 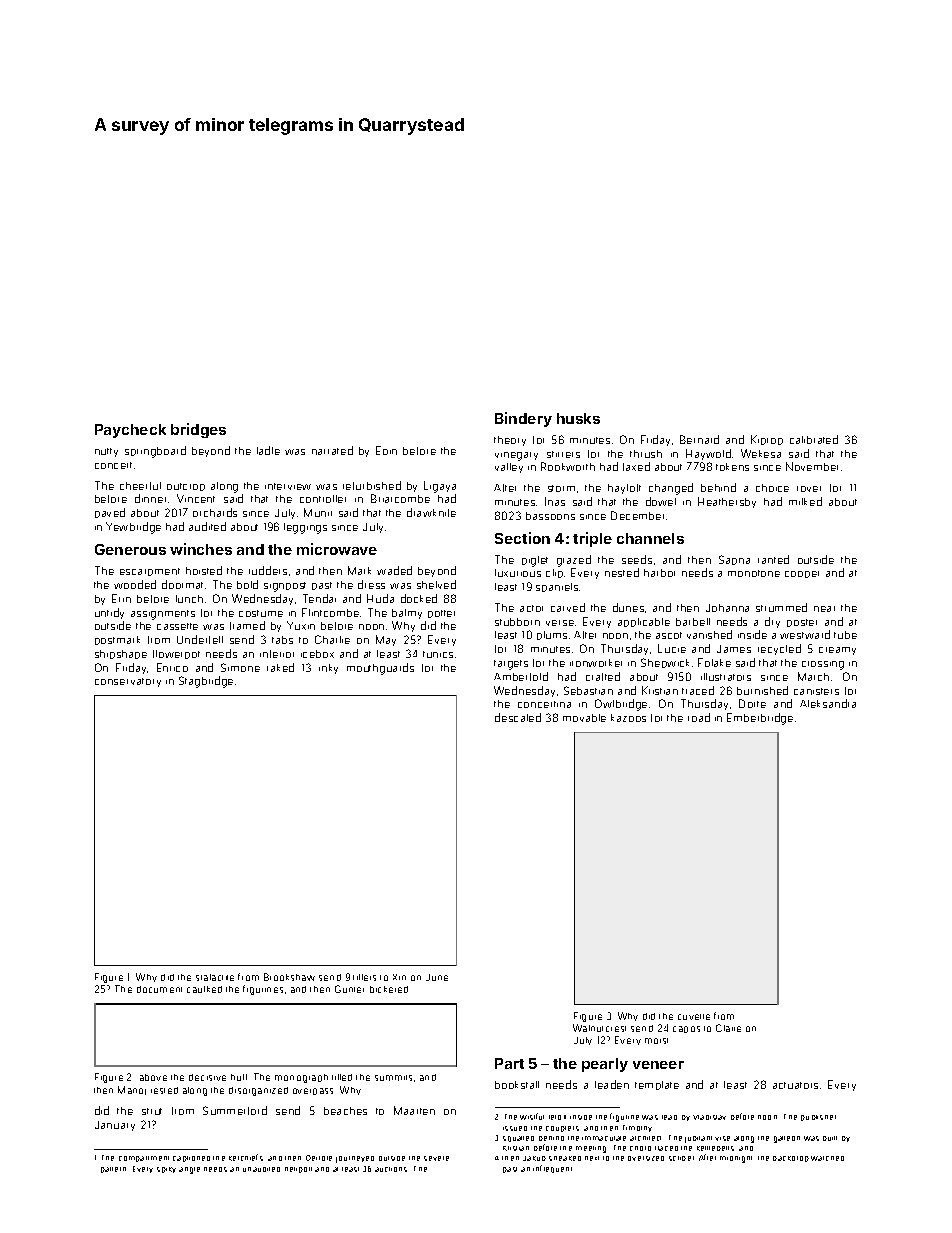 I want to click on valley, so click(x=509, y=468).
